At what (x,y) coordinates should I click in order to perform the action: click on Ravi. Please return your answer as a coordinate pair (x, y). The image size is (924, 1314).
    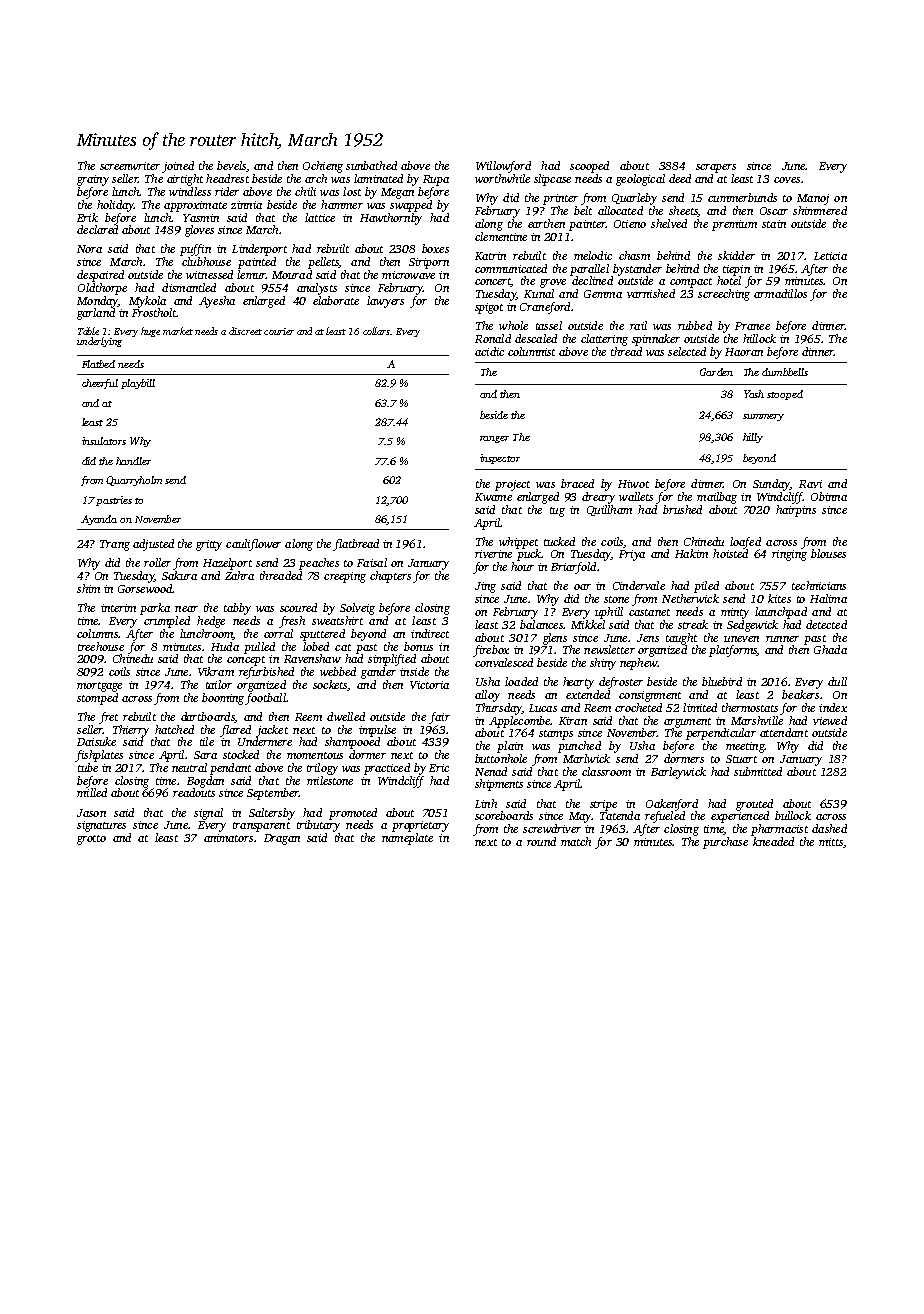
    Looking at the image, I should click on (810, 484).
